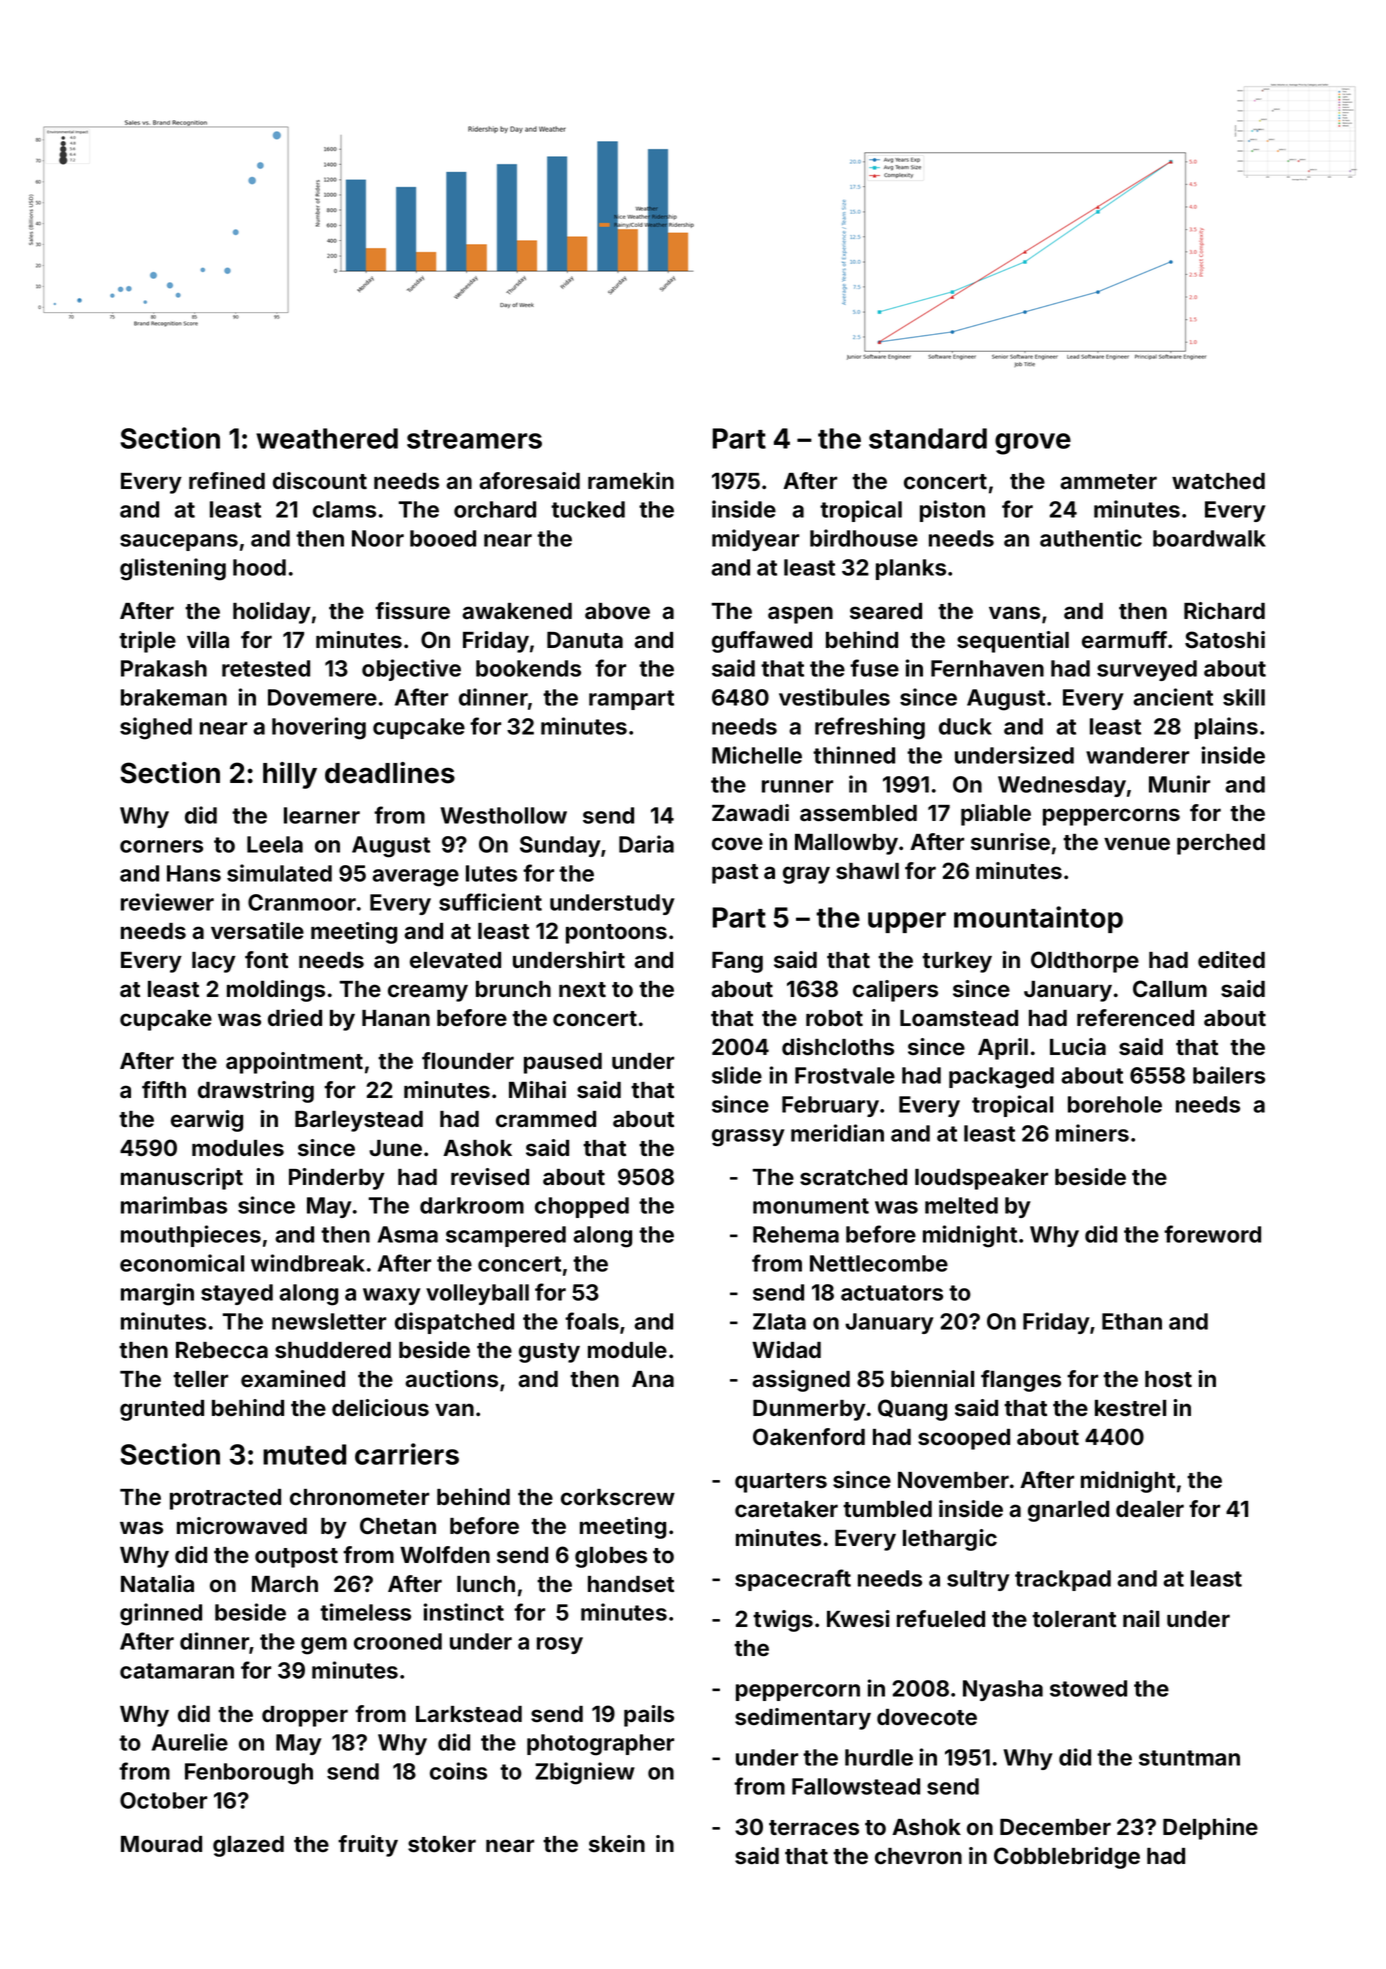 Image resolution: width=1386 pixels, height=1969 pixels. Describe the element at coordinates (161, 846) in the screenshot. I see `corners` at that location.
